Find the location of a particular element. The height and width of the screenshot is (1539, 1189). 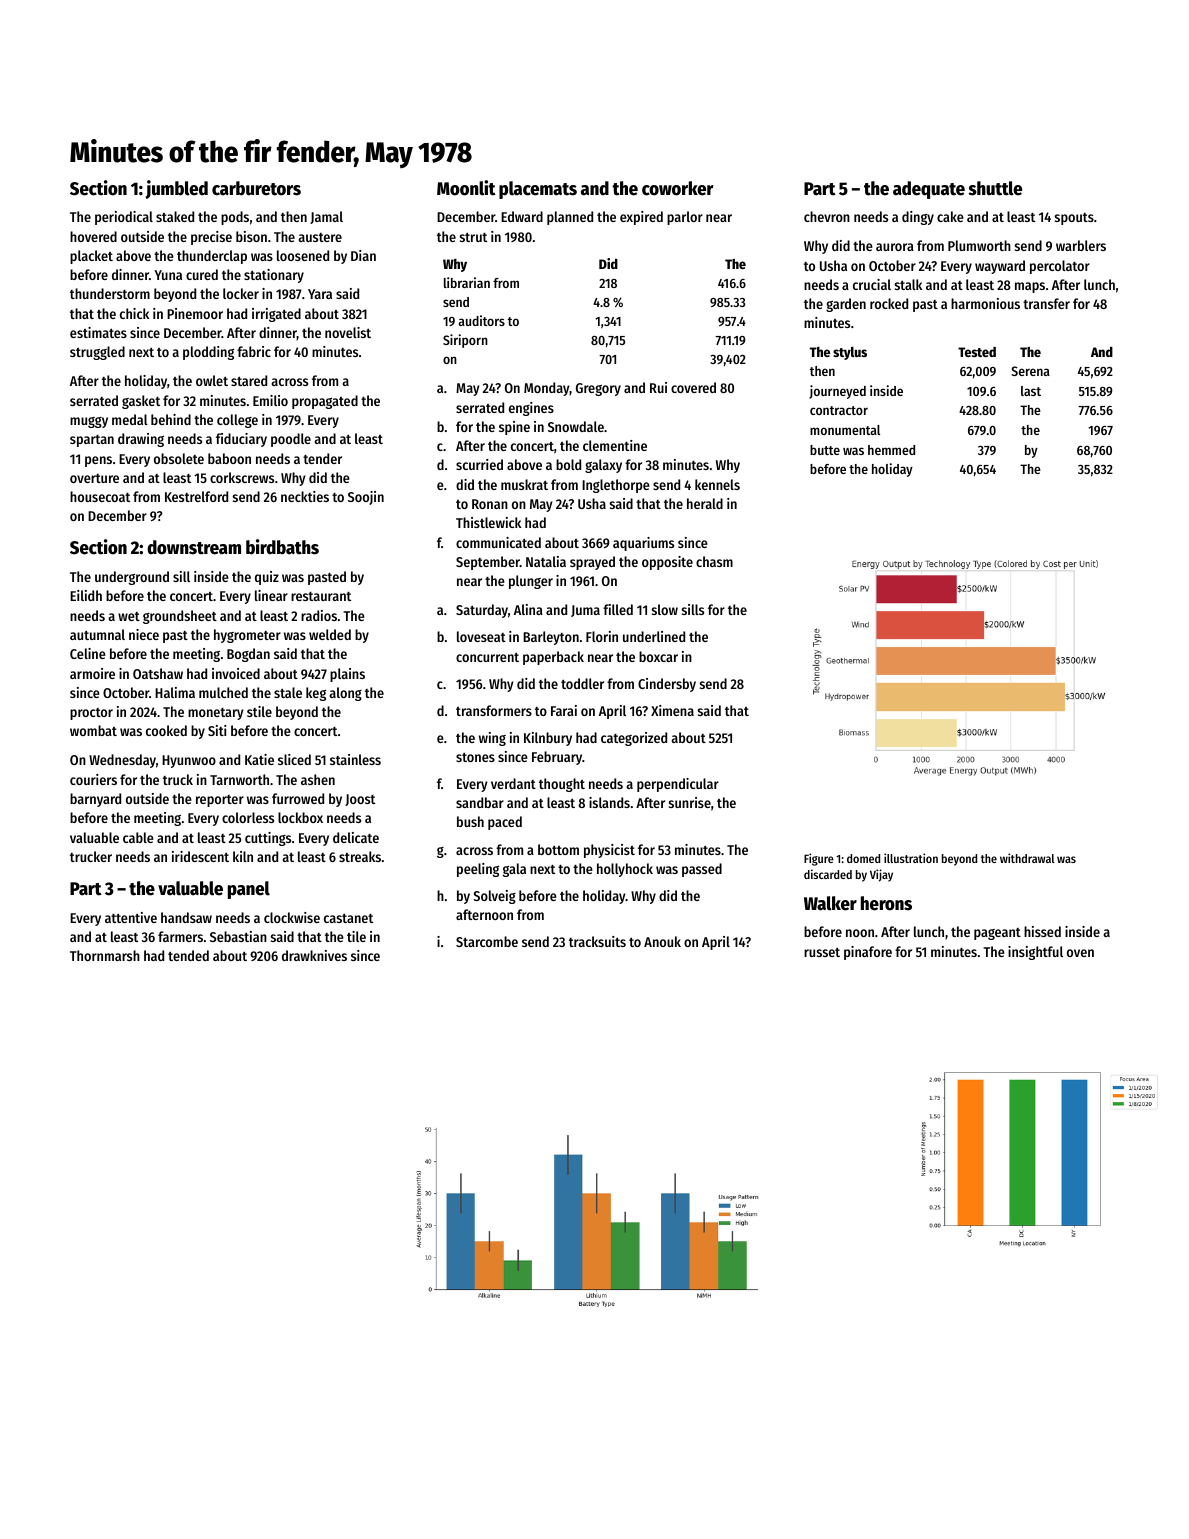

withdrawal is located at coordinates (1027, 858).
